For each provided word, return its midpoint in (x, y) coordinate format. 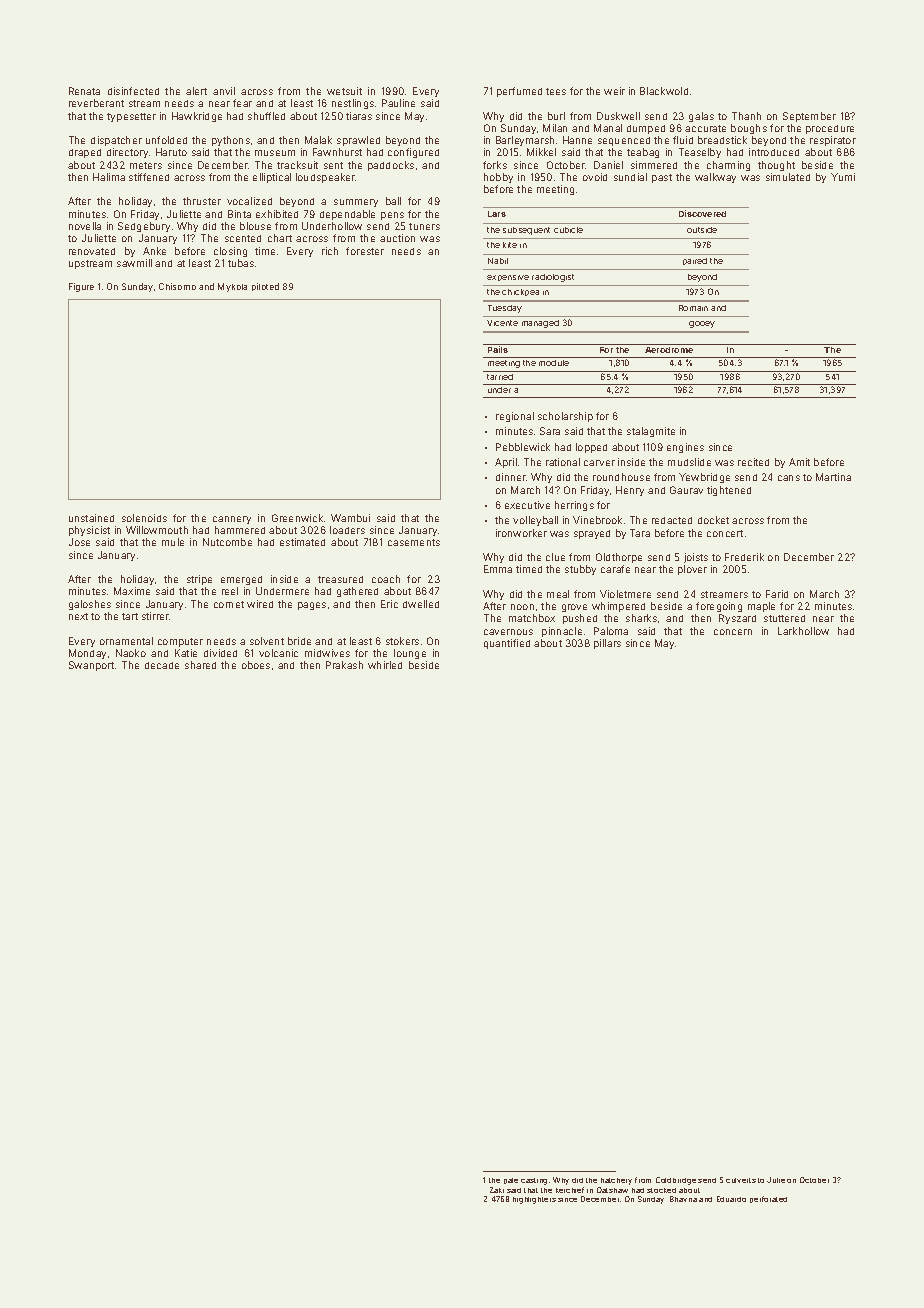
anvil (224, 91)
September (809, 117)
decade (162, 665)
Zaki (497, 1190)
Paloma (611, 631)
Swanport (91, 666)
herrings (574, 506)
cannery (232, 520)
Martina (833, 477)
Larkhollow (803, 631)
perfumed (519, 92)
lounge (410, 654)
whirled (385, 665)
